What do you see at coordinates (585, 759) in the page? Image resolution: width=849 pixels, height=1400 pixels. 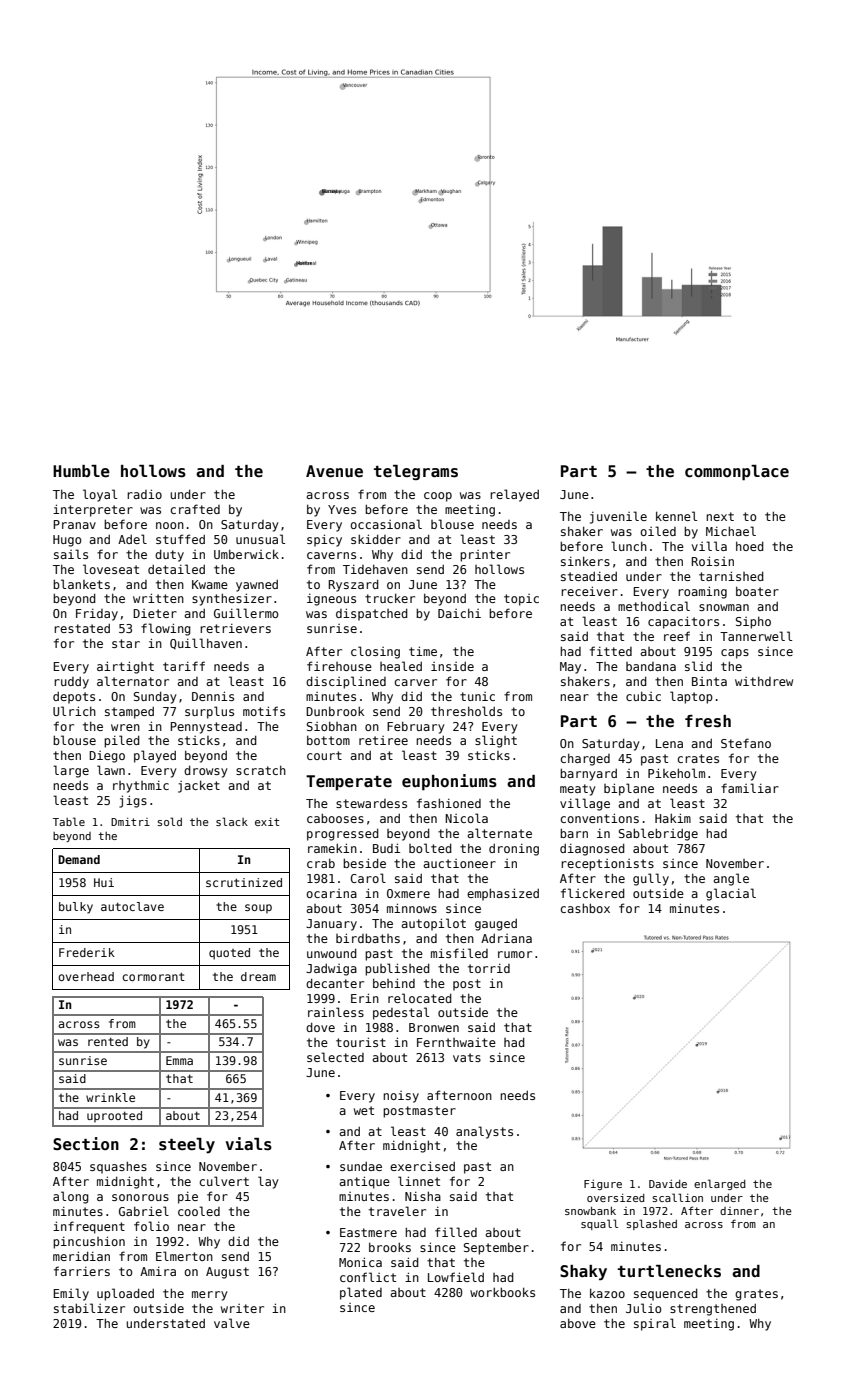 I see `charged` at bounding box center [585, 759].
